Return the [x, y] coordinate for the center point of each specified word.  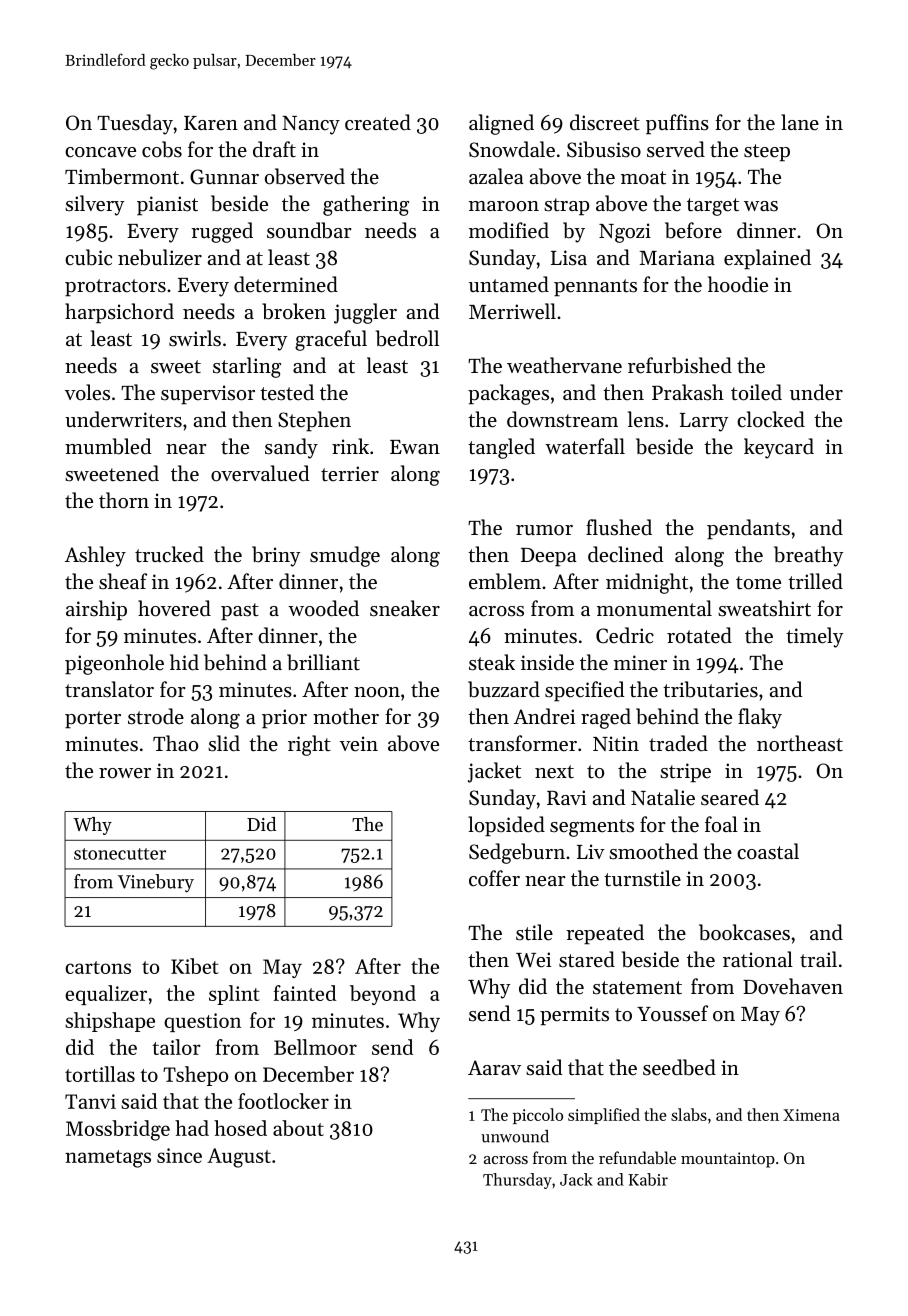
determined [286, 284]
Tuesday [135, 124]
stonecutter [120, 854]
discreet [605, 122]
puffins [677, 124]
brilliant [323, 662]
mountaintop [728, 1160]
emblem [505, 581]
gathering [366, 205]
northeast [800, 743]
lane [800, 122]
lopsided [506, 826]
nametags [108, 1159]
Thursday [517, 1181]
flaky [760, 718]
